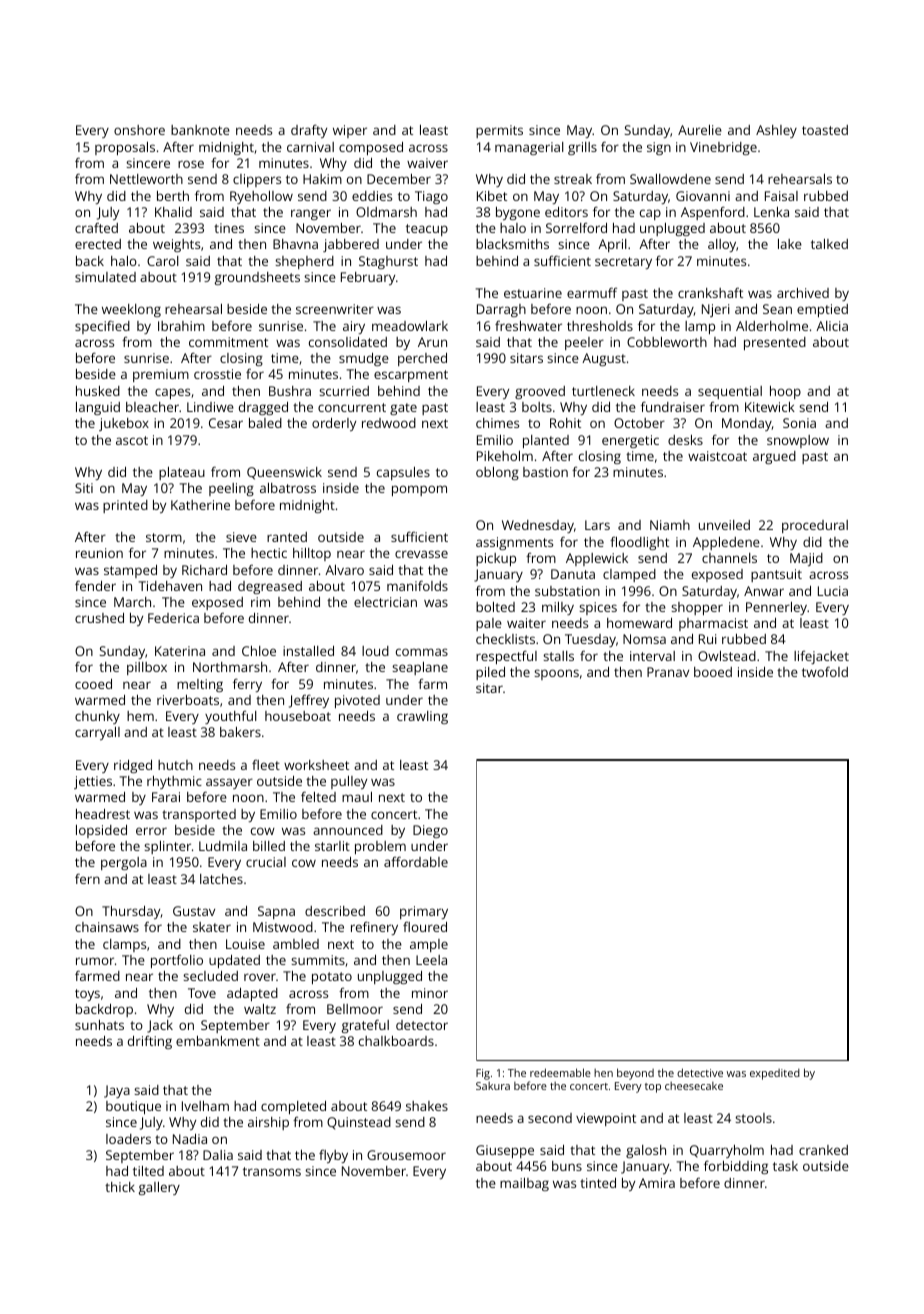 Image resolution: width=924 pixels, height=1314 pixels. Describe the element at coordinates (785, 392) in the screenshot. I see `hoop` at that location.
